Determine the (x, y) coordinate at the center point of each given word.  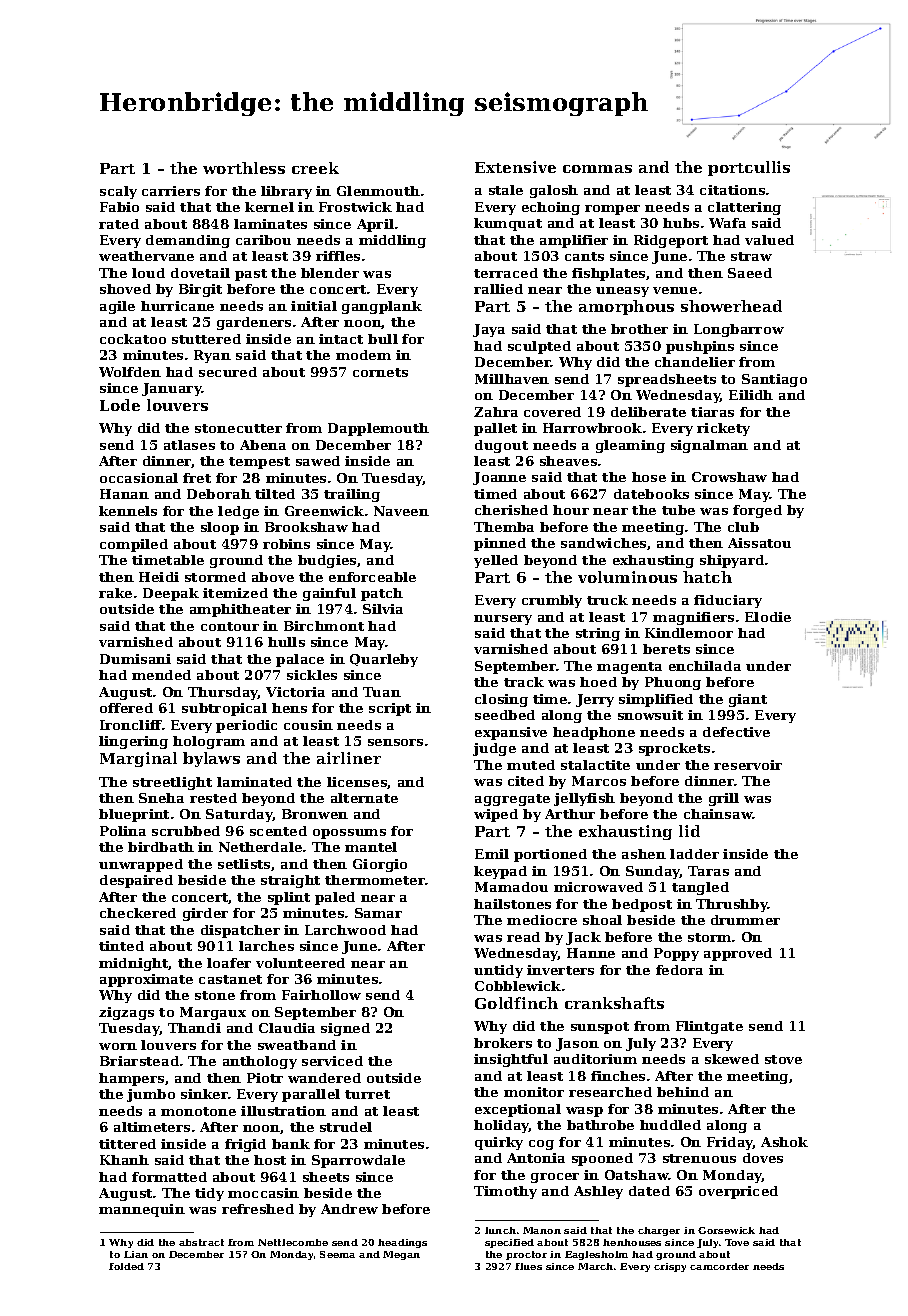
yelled (496, 561)
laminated (254, 782)
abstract (201, 1242)
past (251, 275)
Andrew (349, 1209)
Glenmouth (378, 191)
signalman (709, 446)
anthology (260, 1062)
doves (763, 1158)
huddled (670, 1125)
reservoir (748, 765)
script (390, 709)
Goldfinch (516, 1003)
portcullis (749, 168)
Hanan (124, 494)
